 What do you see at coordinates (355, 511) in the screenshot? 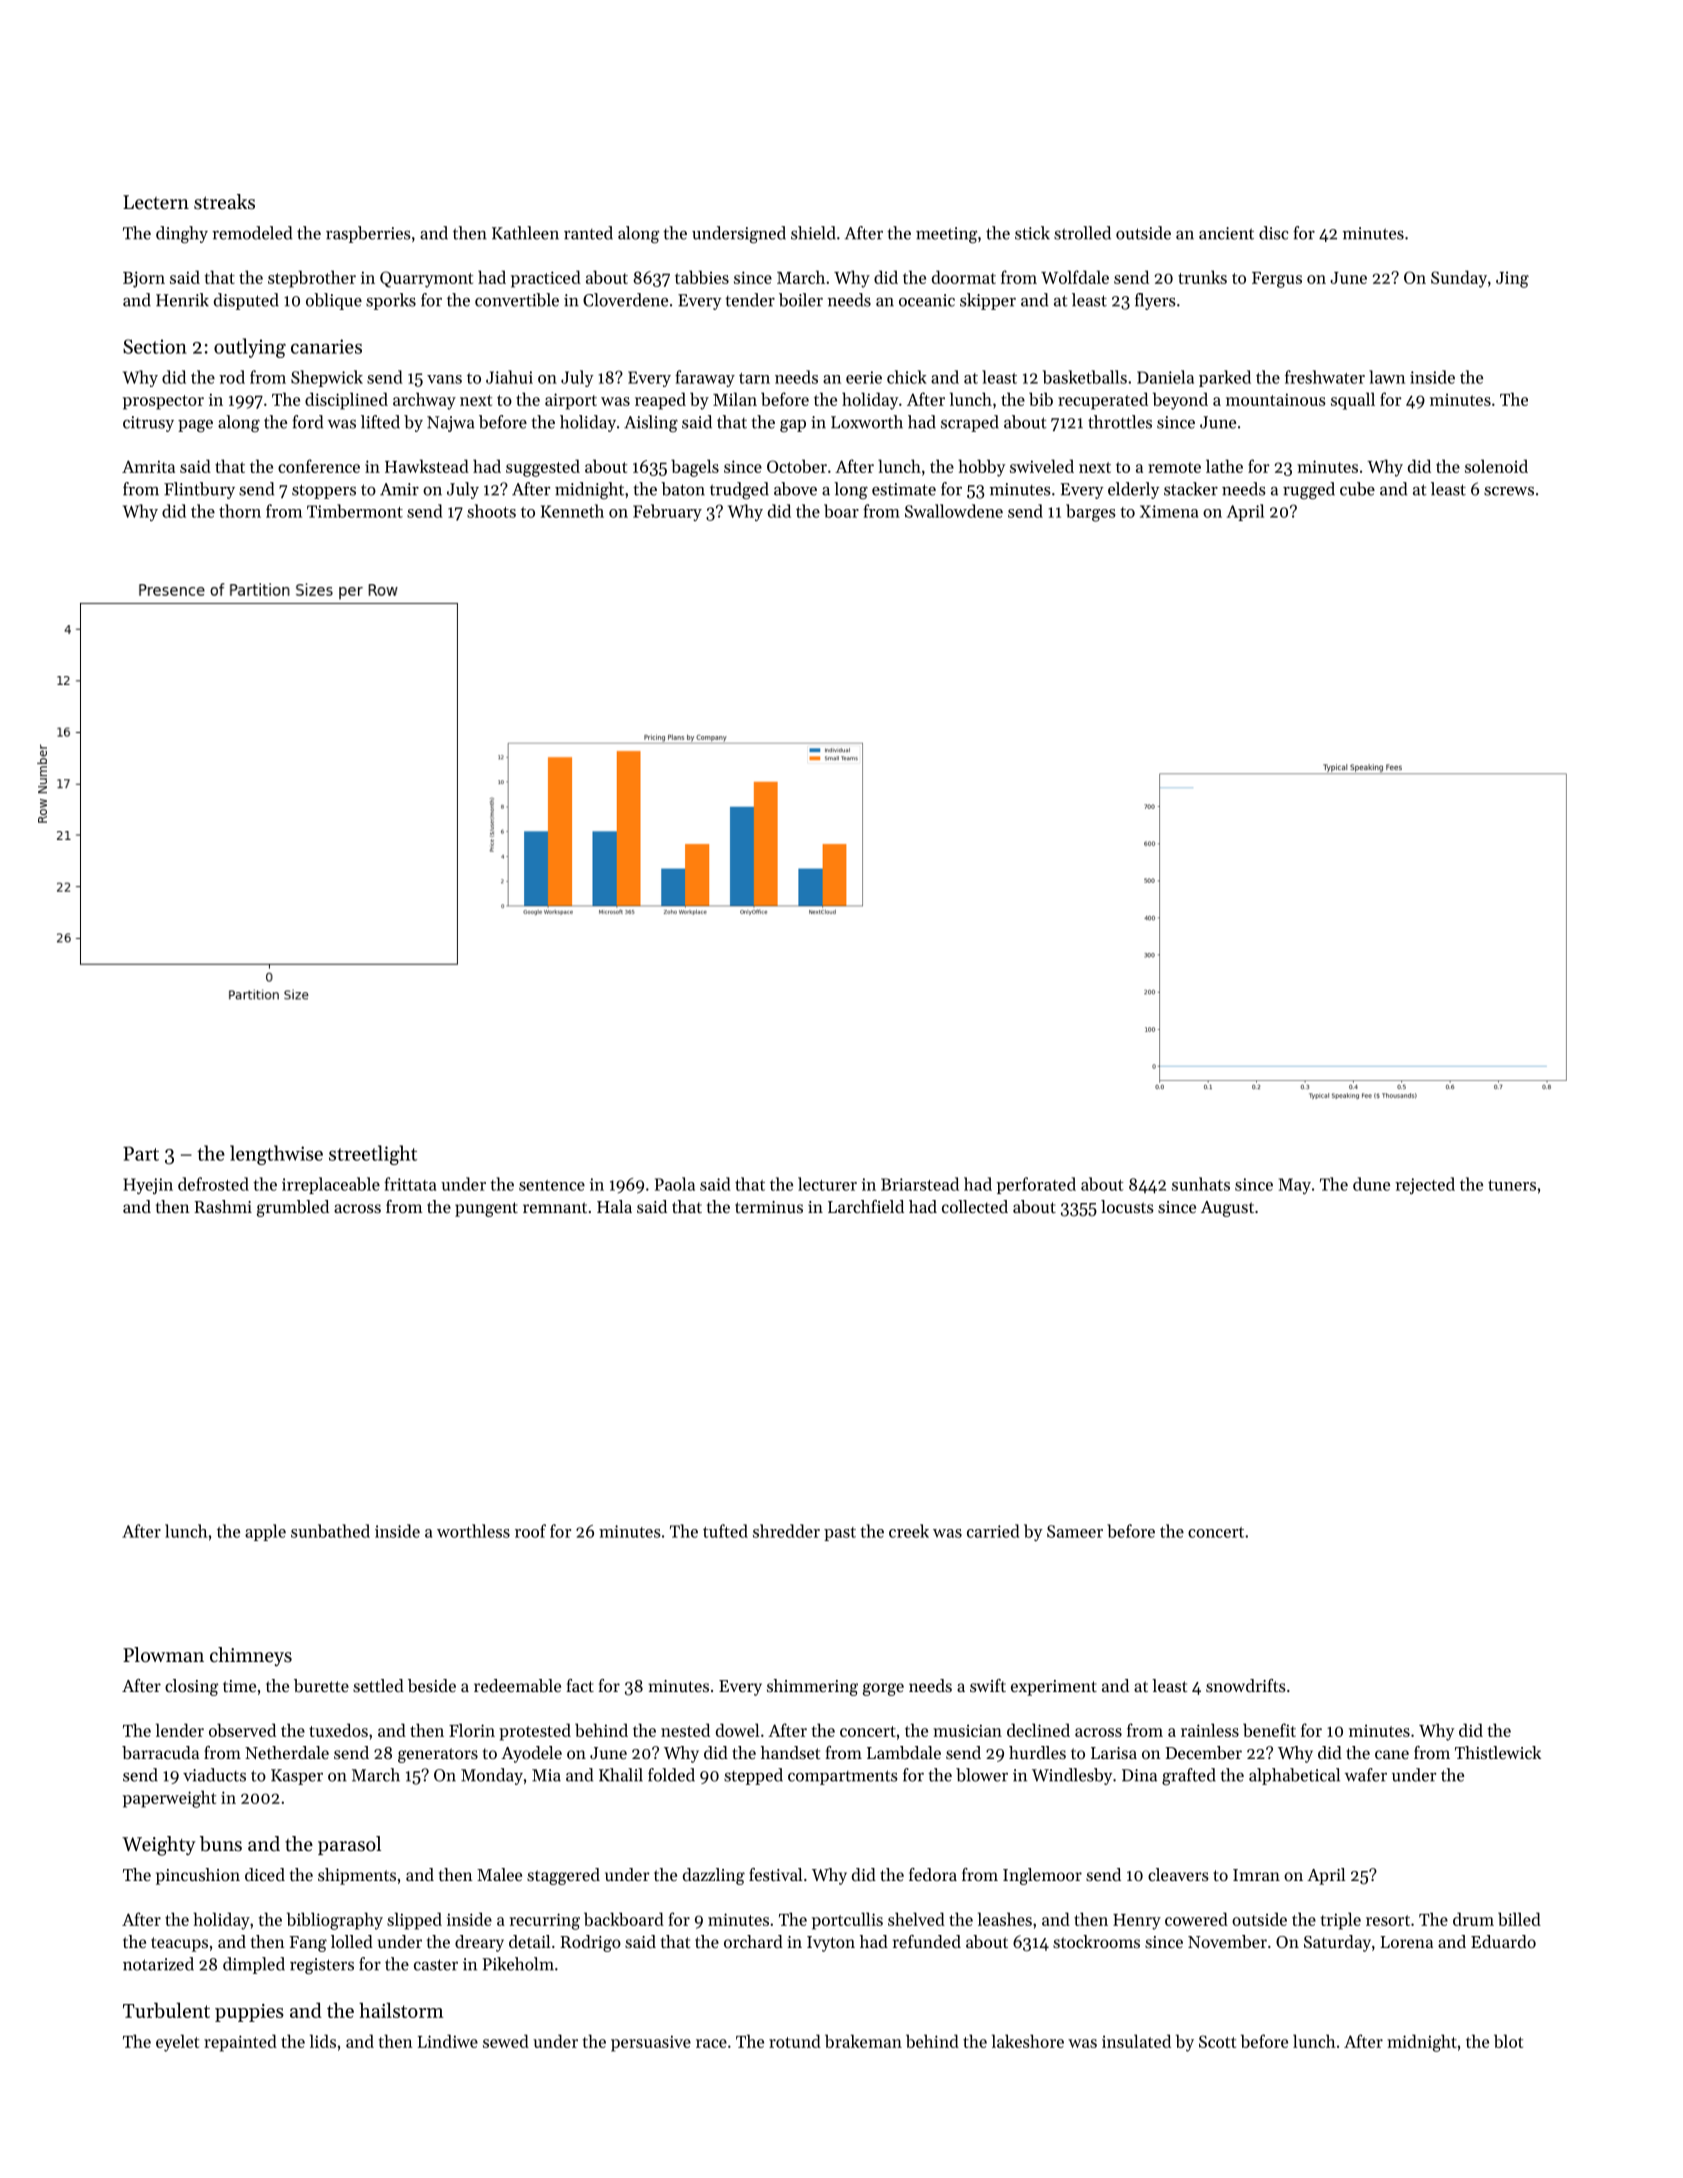
I see `Timbermont` at bounding box center [355, 511].
